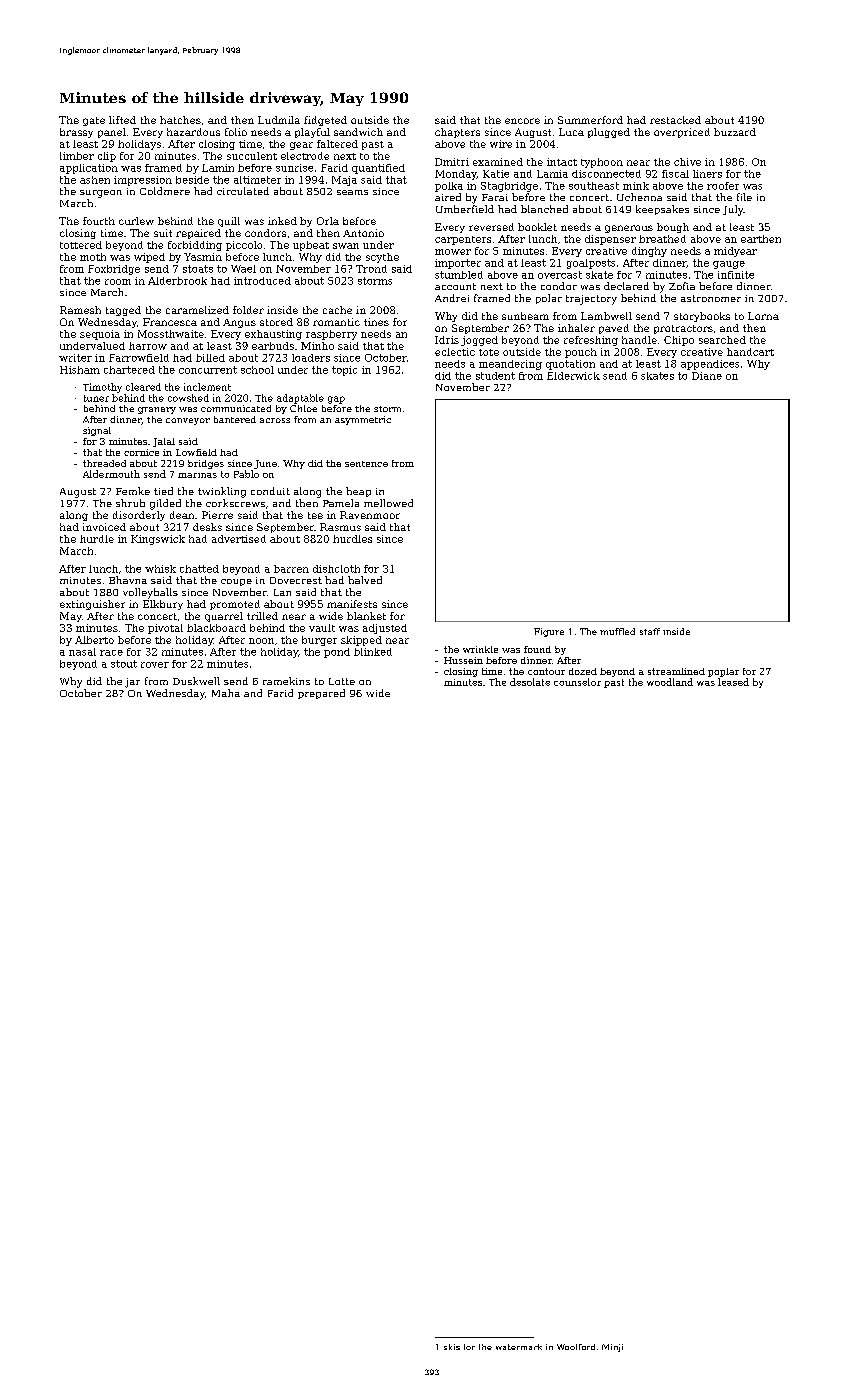 The height and width of the screenshot is (1400, 849). Describe the element at coordinates (261, 641) in the screenshot. I see `noon` at that location.
